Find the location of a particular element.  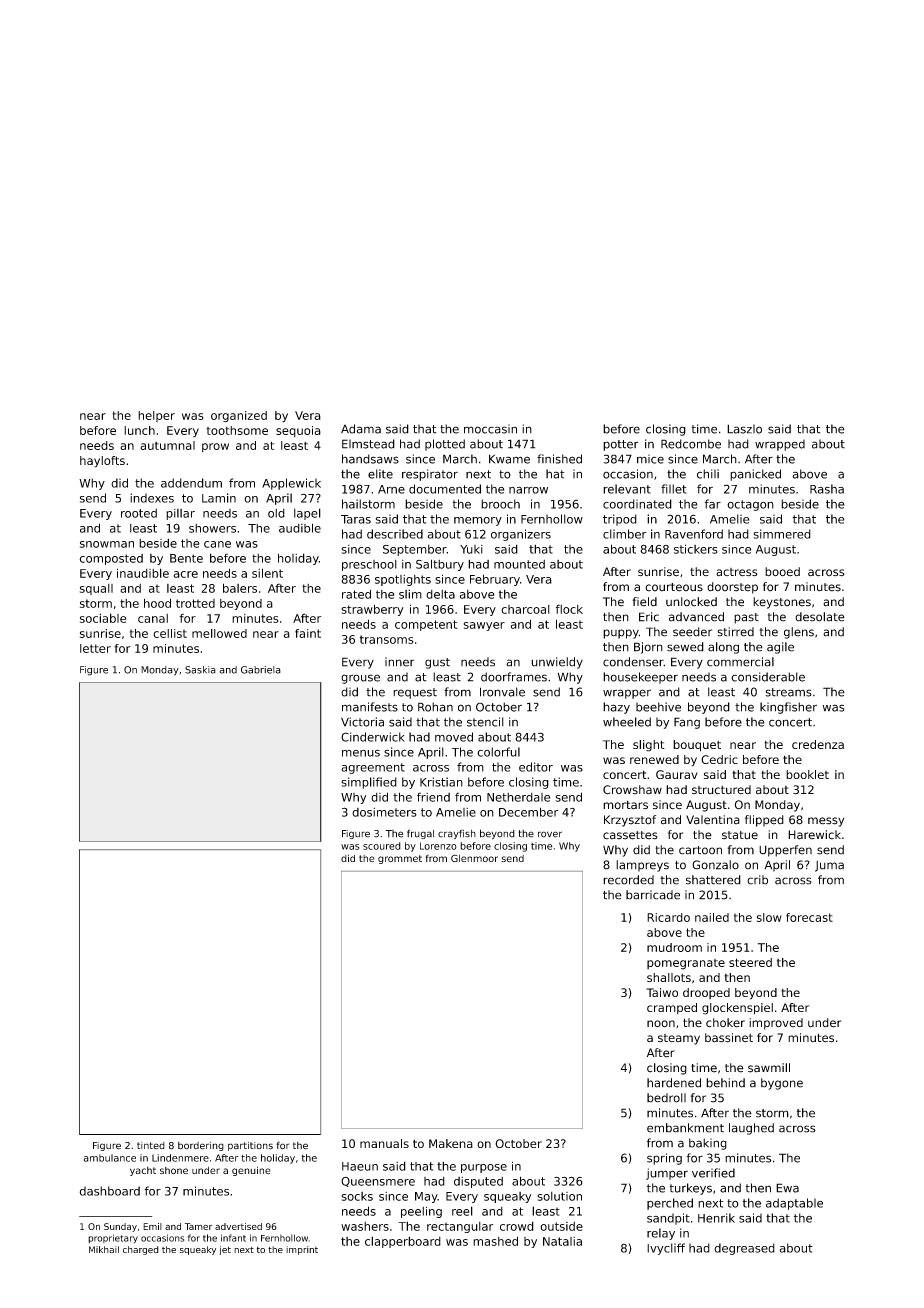

Laszlo is located at coordinates (744, 429).
